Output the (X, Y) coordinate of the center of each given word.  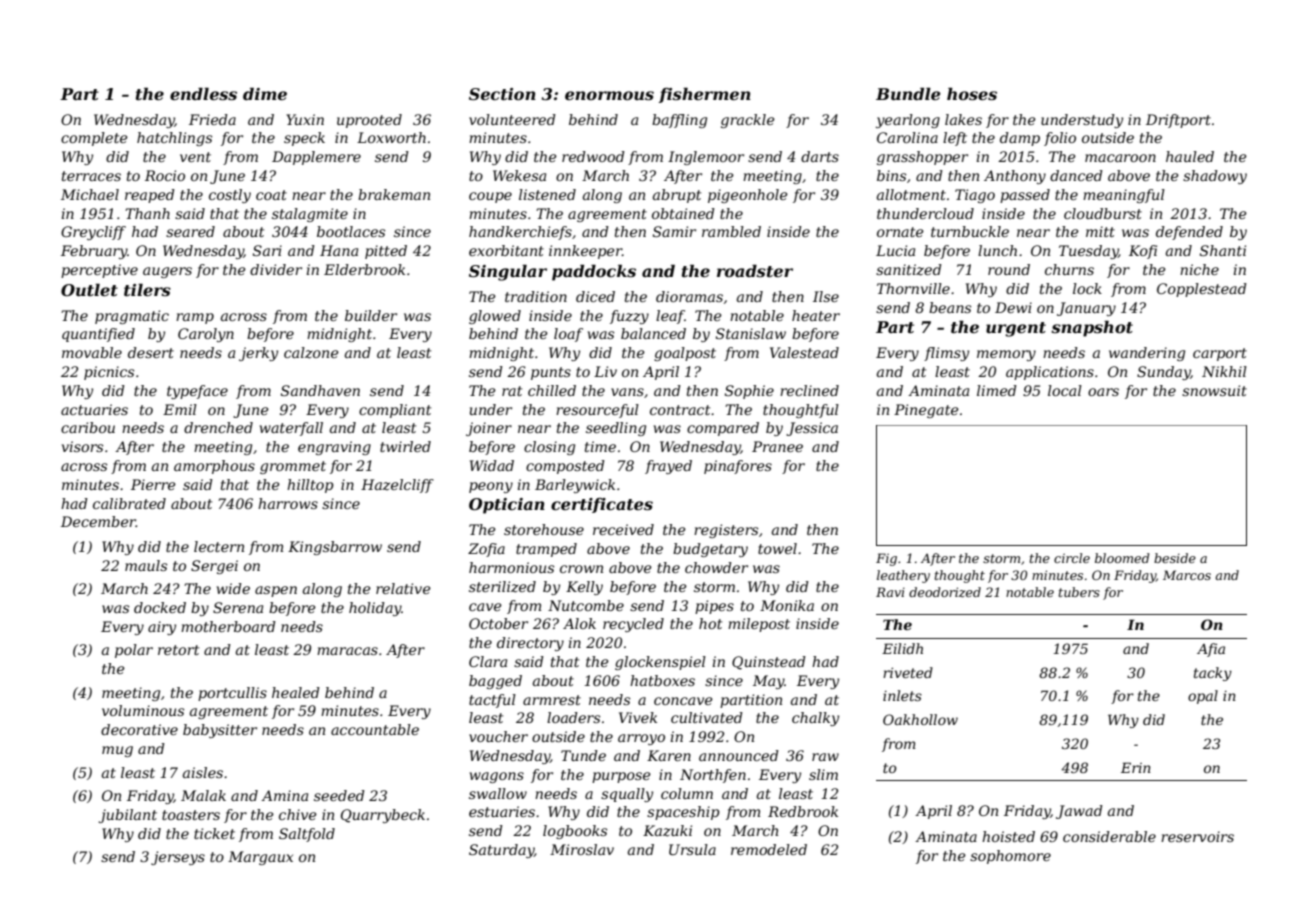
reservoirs (1197, 836)
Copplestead (1202, 290)
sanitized (909, 270)
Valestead (804, 352)
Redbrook (803, 811)
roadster (755, 270)
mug (117, 751)
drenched (218, 427)
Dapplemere (316, 158)
